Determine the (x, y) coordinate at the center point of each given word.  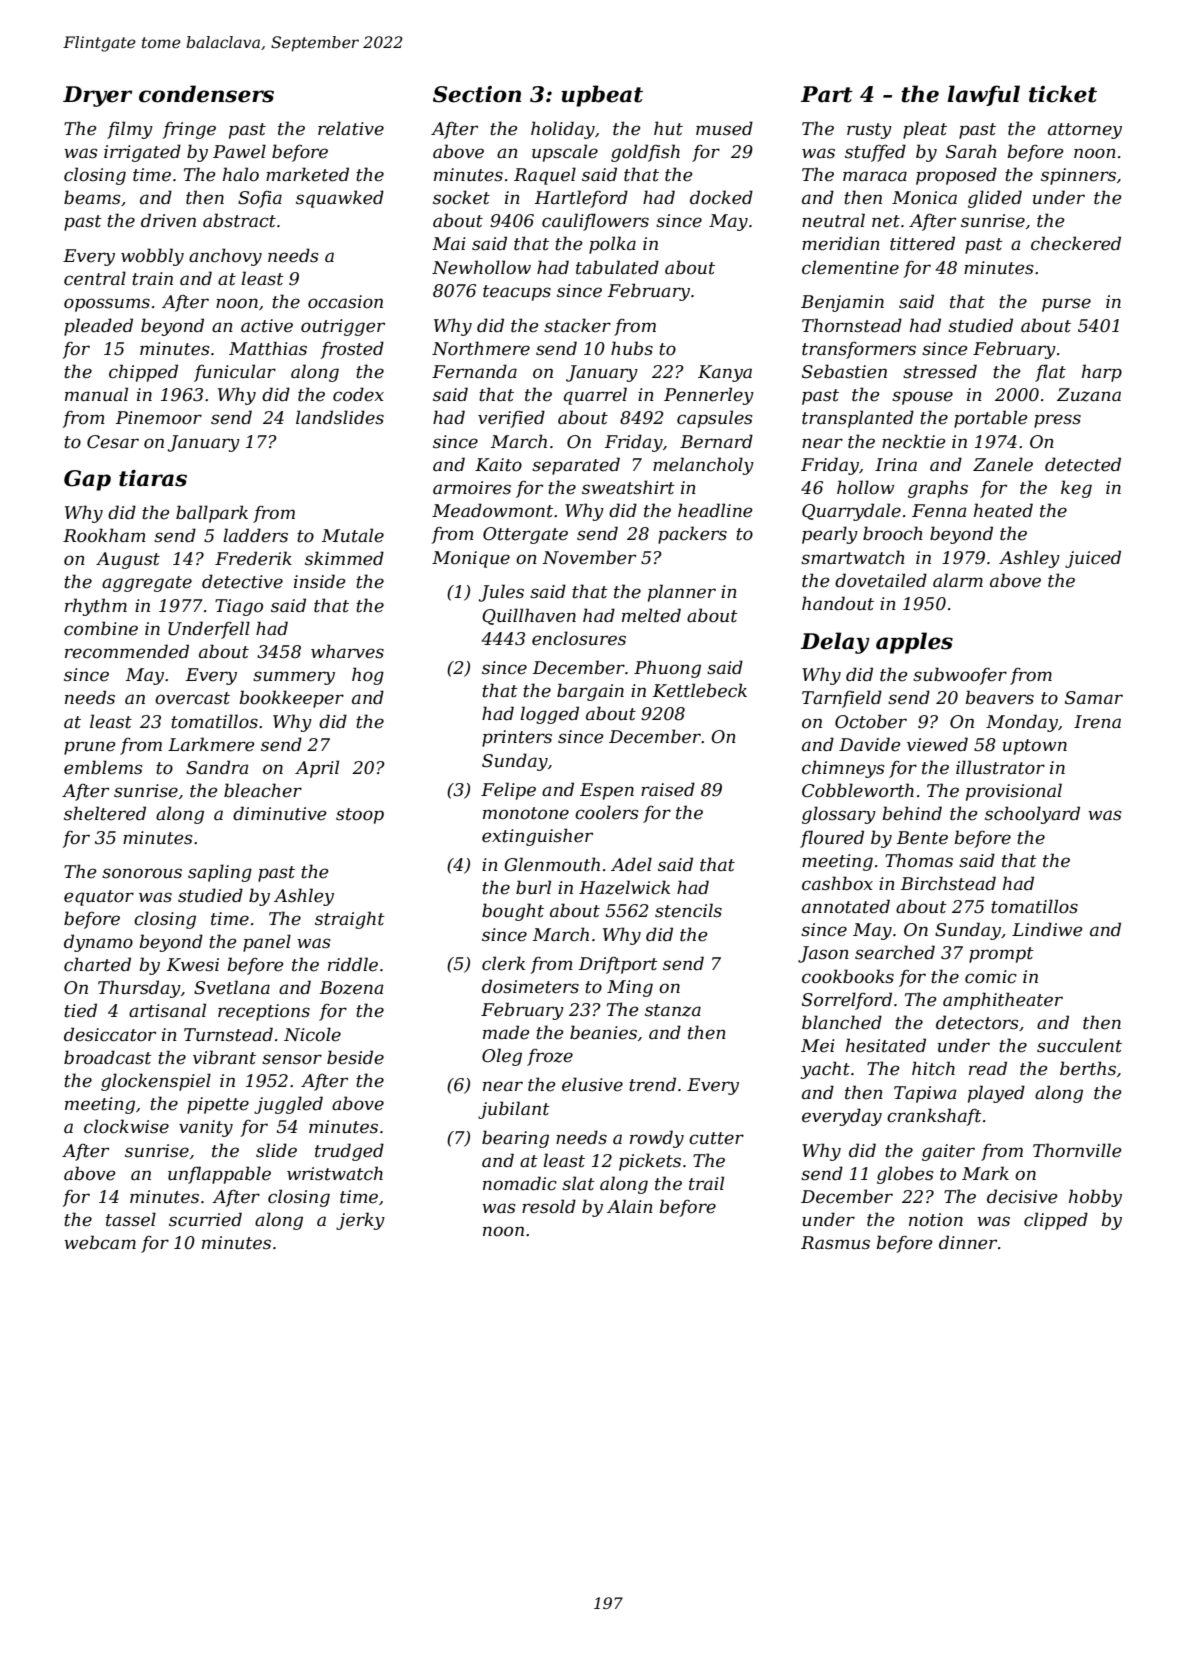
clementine (850, 267)
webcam (100, 1242)
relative (351, 128)
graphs (938, 489)
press (1057, 421)
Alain (630, 1206)
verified (511, 419)
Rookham (104, 535)
